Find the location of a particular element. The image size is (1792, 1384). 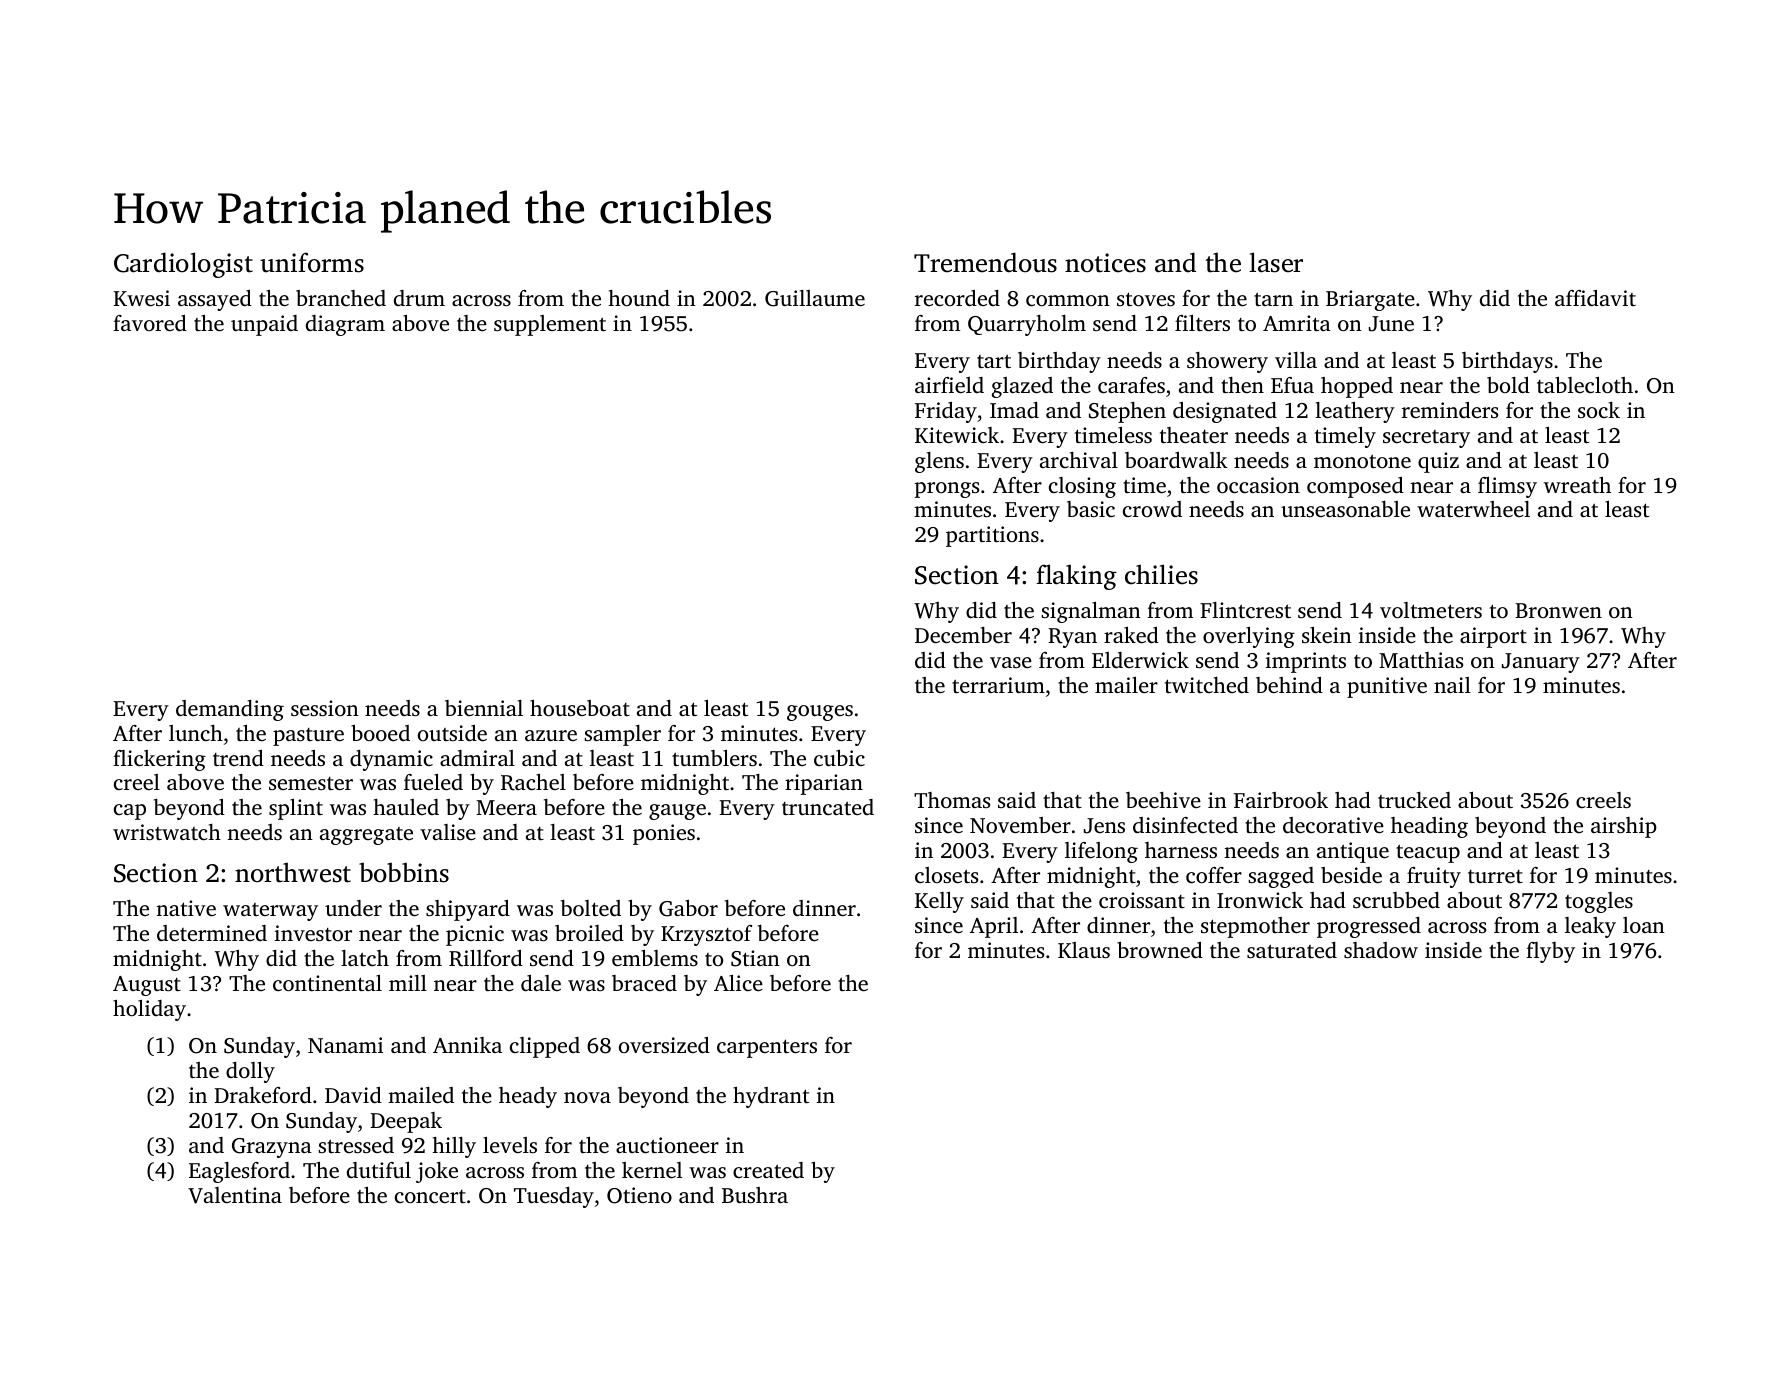

diagram is located at coordinates (345, 325).
